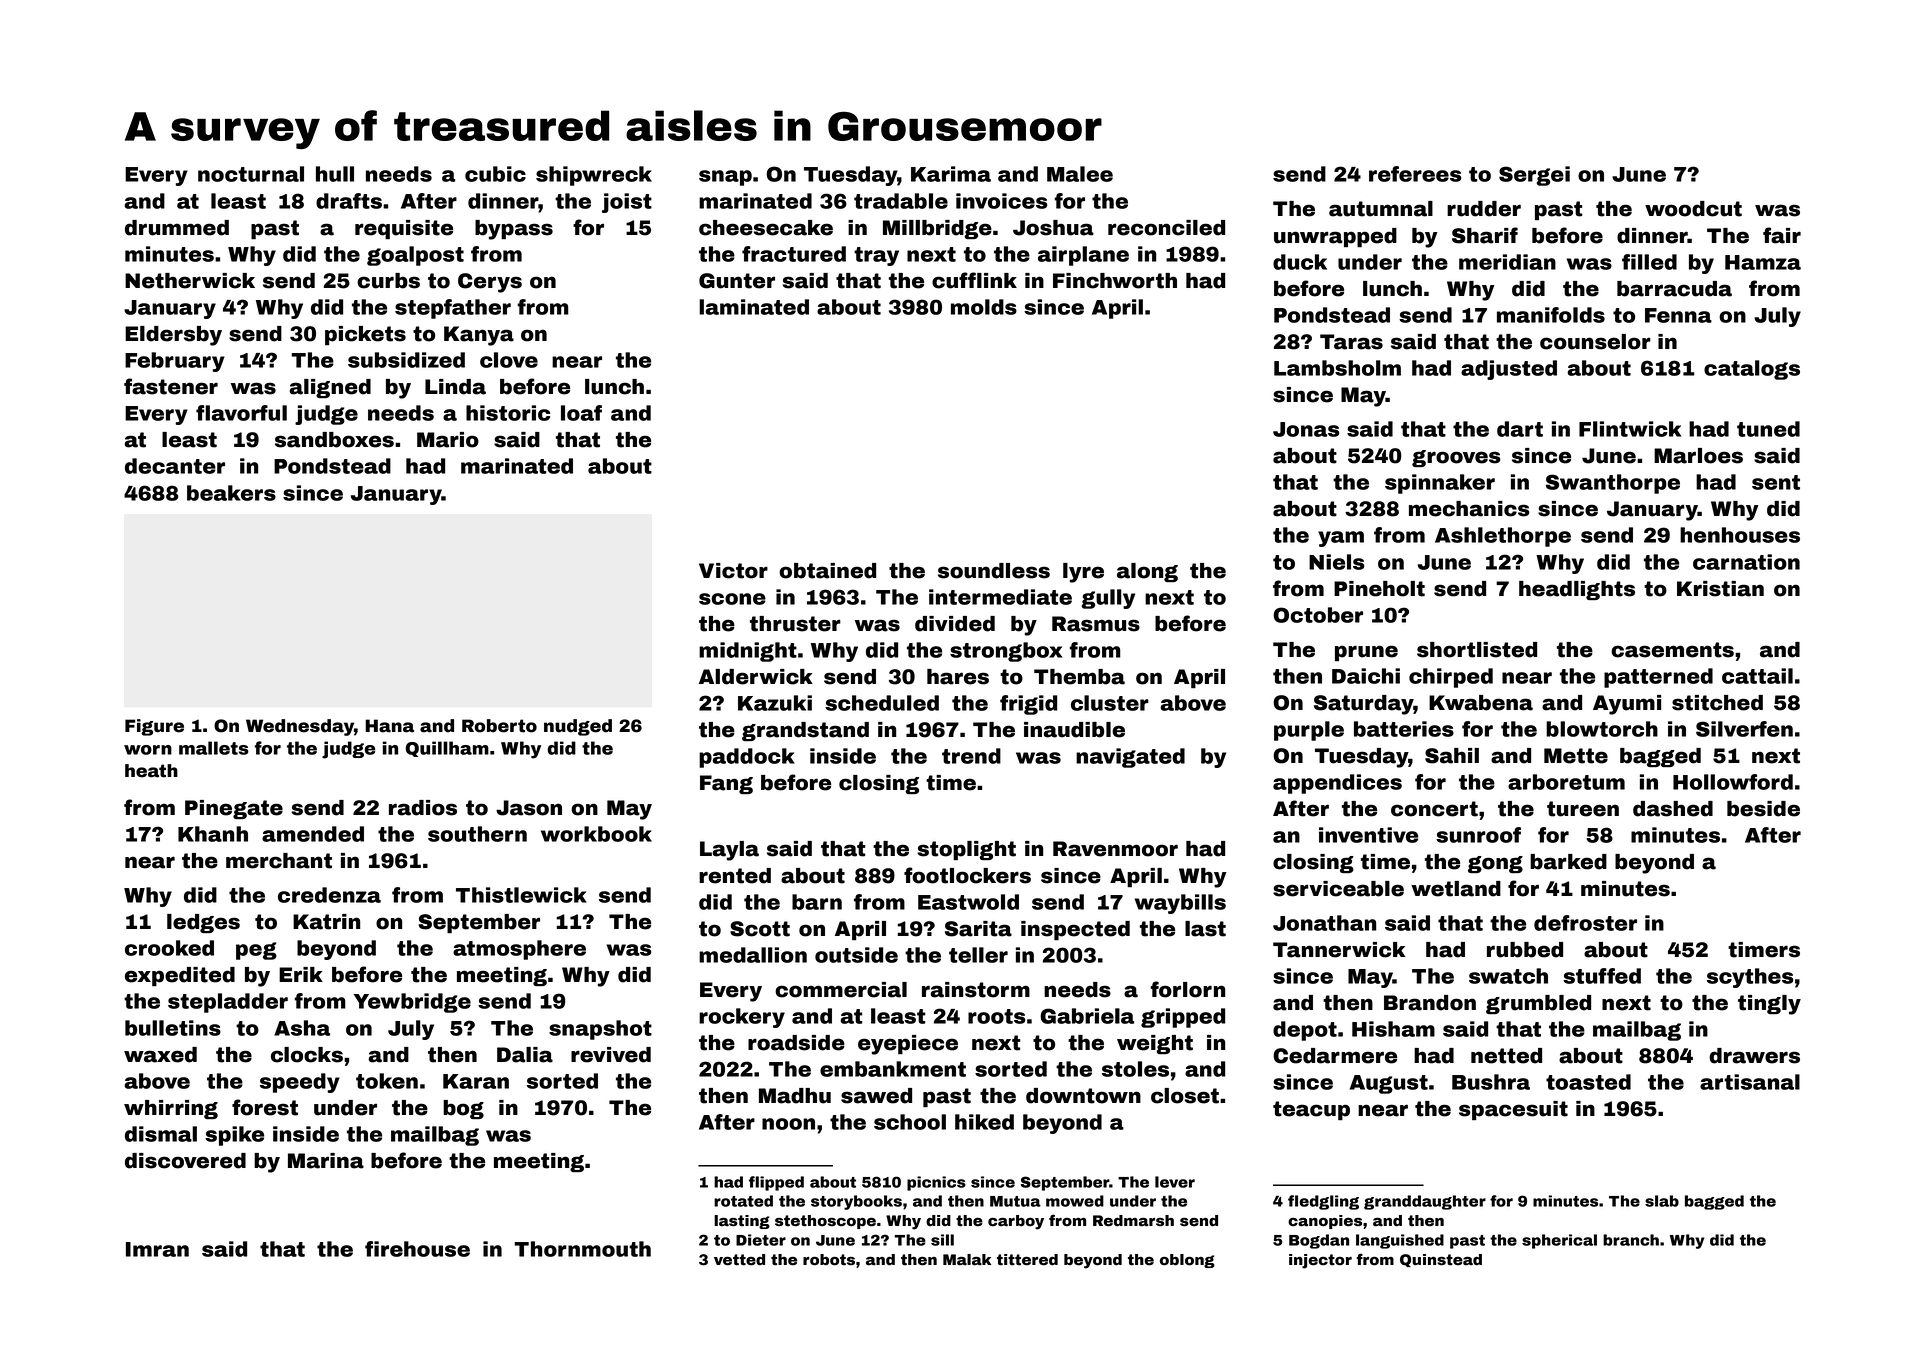  What do you see at coordinates (490, 283) in the document?
I see `Cerys` at bounding box center [490, 283].
